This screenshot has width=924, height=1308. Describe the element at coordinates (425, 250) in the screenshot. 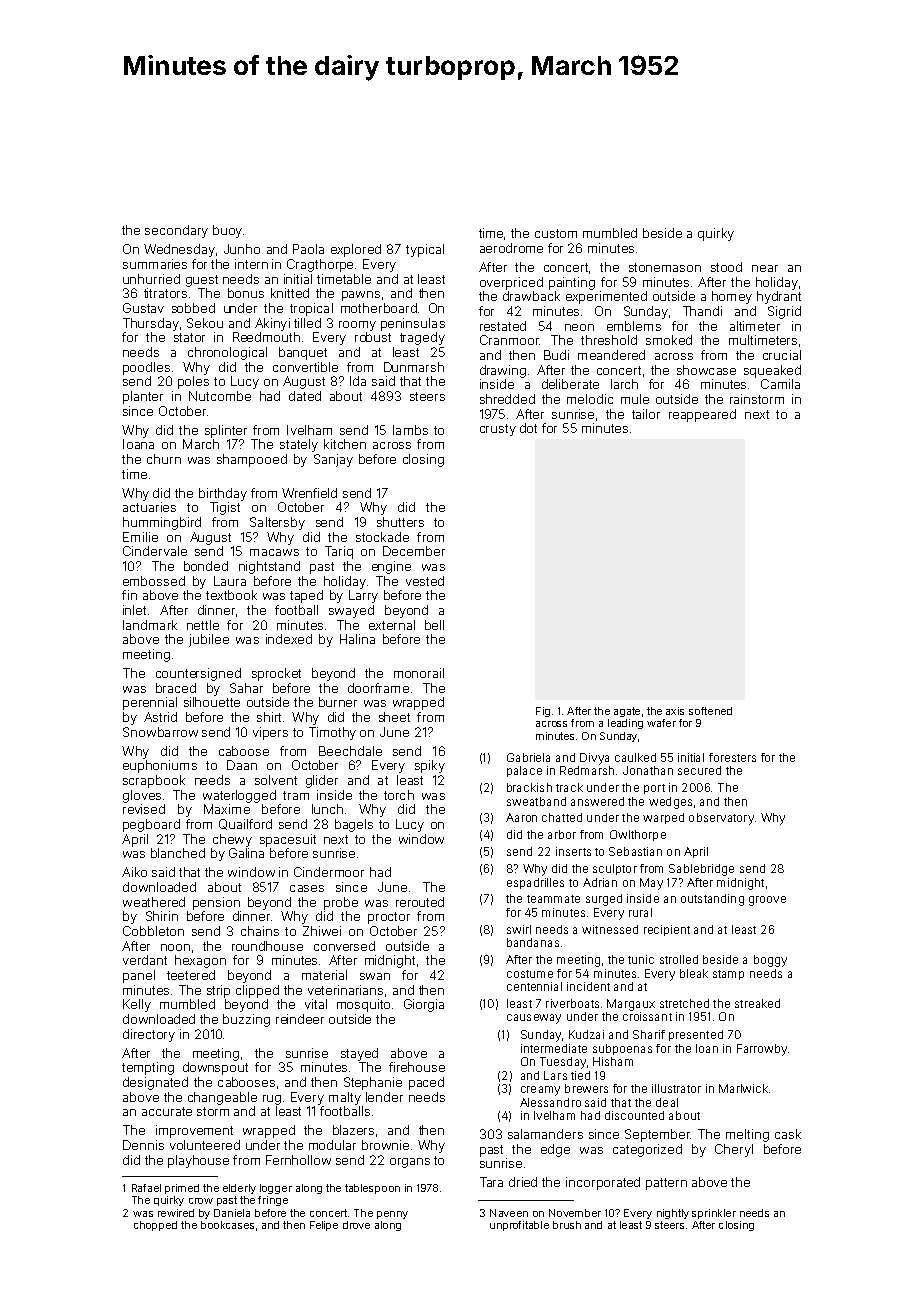

I see `typical` at that location.
